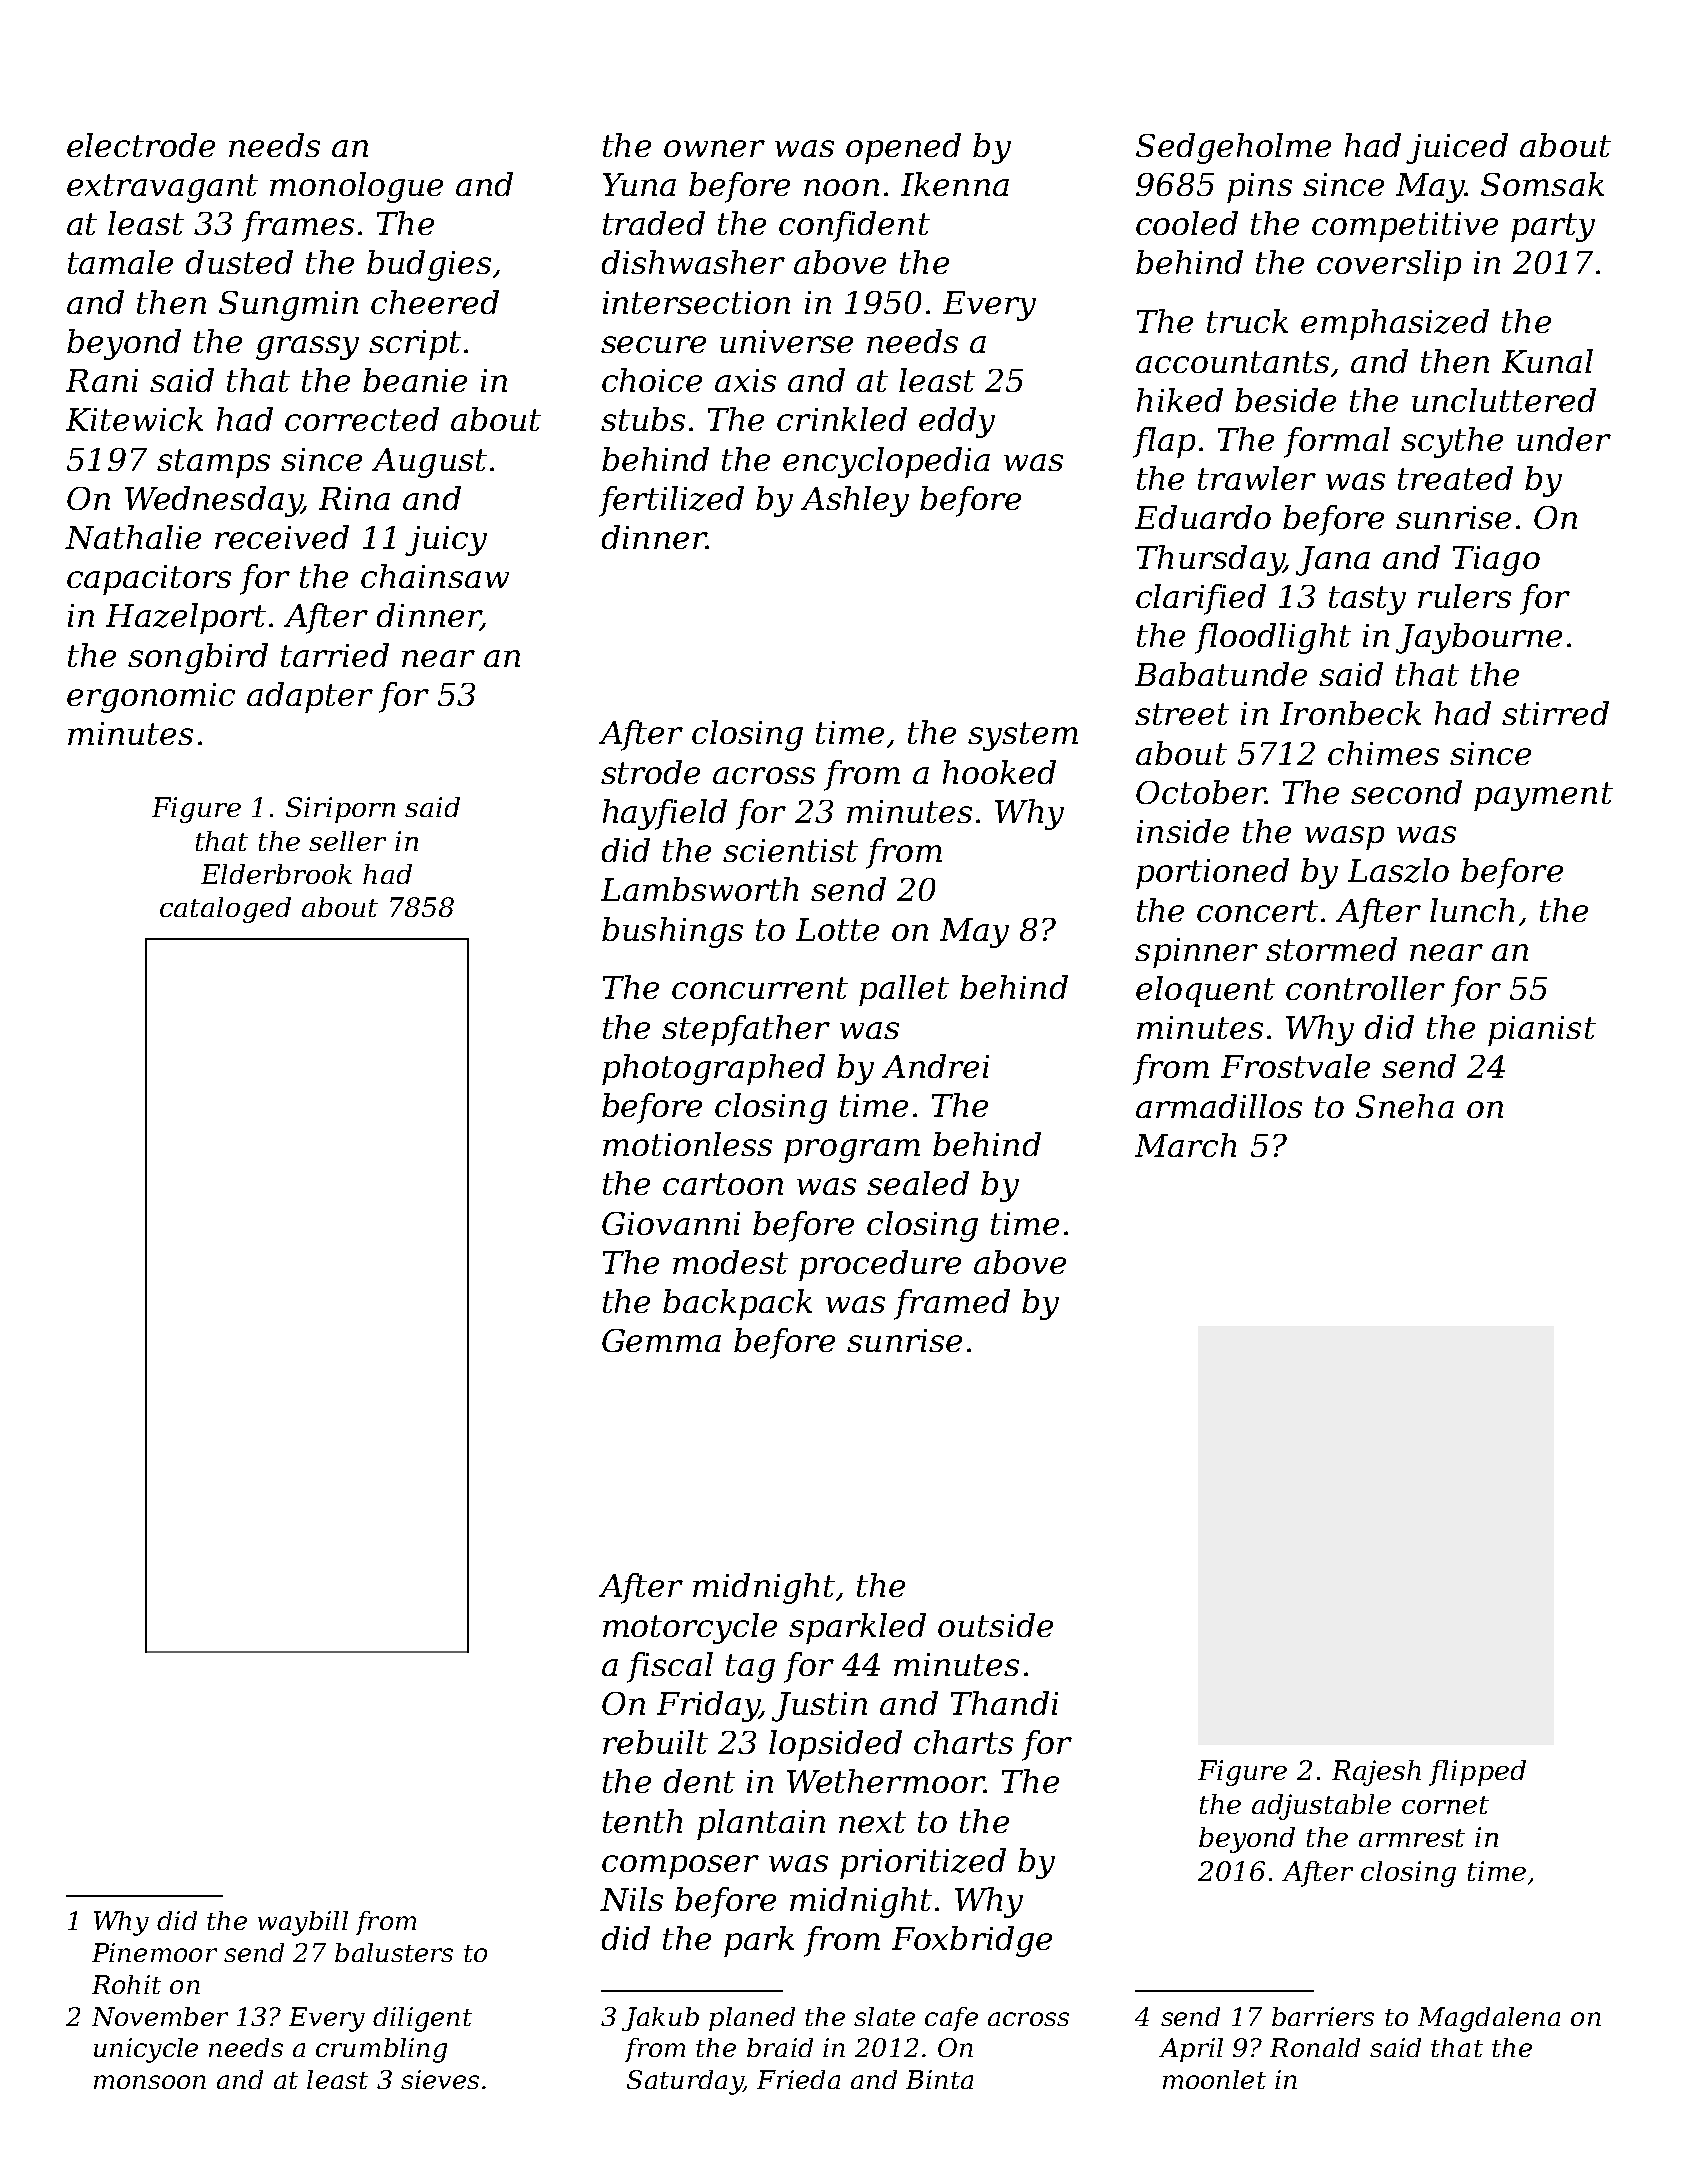 The height and width of the screenshot is (2178, 1683). Describe the element at coordinates (102, 380) in the screenshot. I see `Rani` at that location.
